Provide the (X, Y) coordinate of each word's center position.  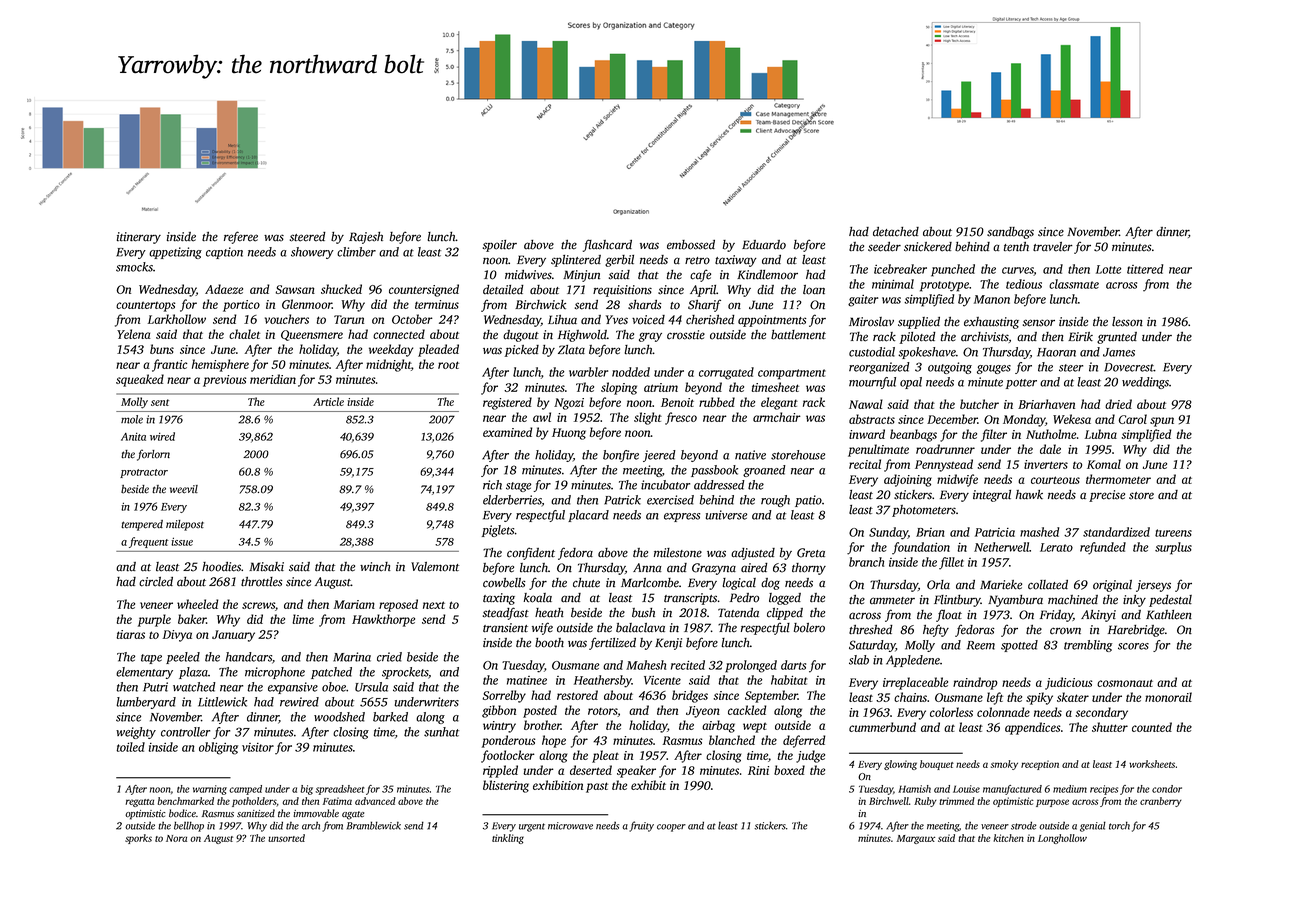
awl (542, 417)
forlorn (153, 455)
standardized (1116, 532)
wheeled (197, 604)
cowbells (504, 583)
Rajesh (366, 238)
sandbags (1010, 233)
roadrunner (945, 449)
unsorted (286, 838)
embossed (691, 245)
